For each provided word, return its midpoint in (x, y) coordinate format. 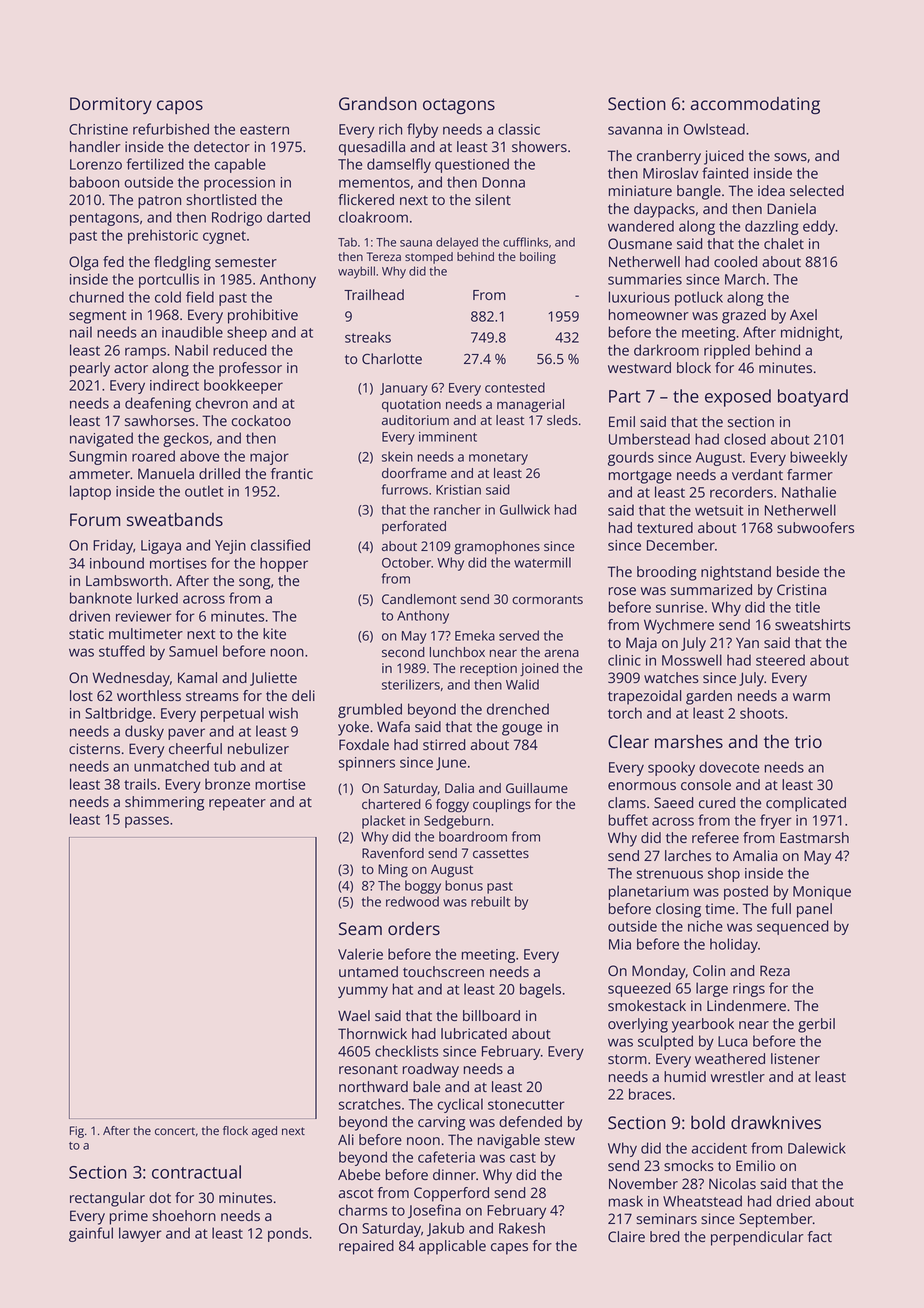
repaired (366, 1247)
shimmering (164, 803)
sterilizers (411, 684)
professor (250, 369)
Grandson (378, 103)
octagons (459, 106)
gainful (91, 1234)
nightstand (736, 573)
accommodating (755, 105)
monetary (498, 459)
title (807, 607)
